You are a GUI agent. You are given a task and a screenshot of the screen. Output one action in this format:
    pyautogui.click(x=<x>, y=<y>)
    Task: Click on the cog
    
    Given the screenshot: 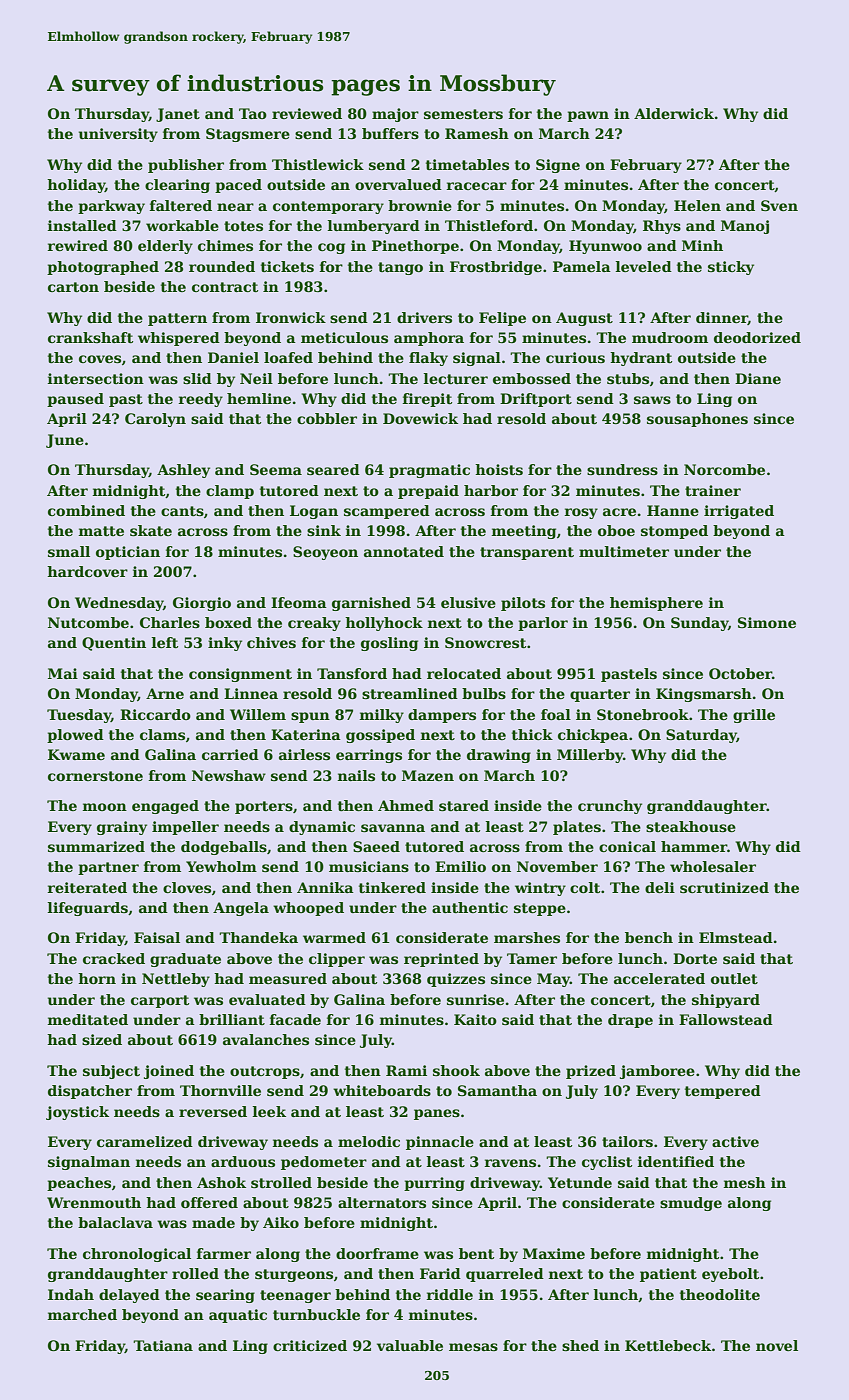 What is the action you would take?
    pyautogui.click(x=331, y=248)
